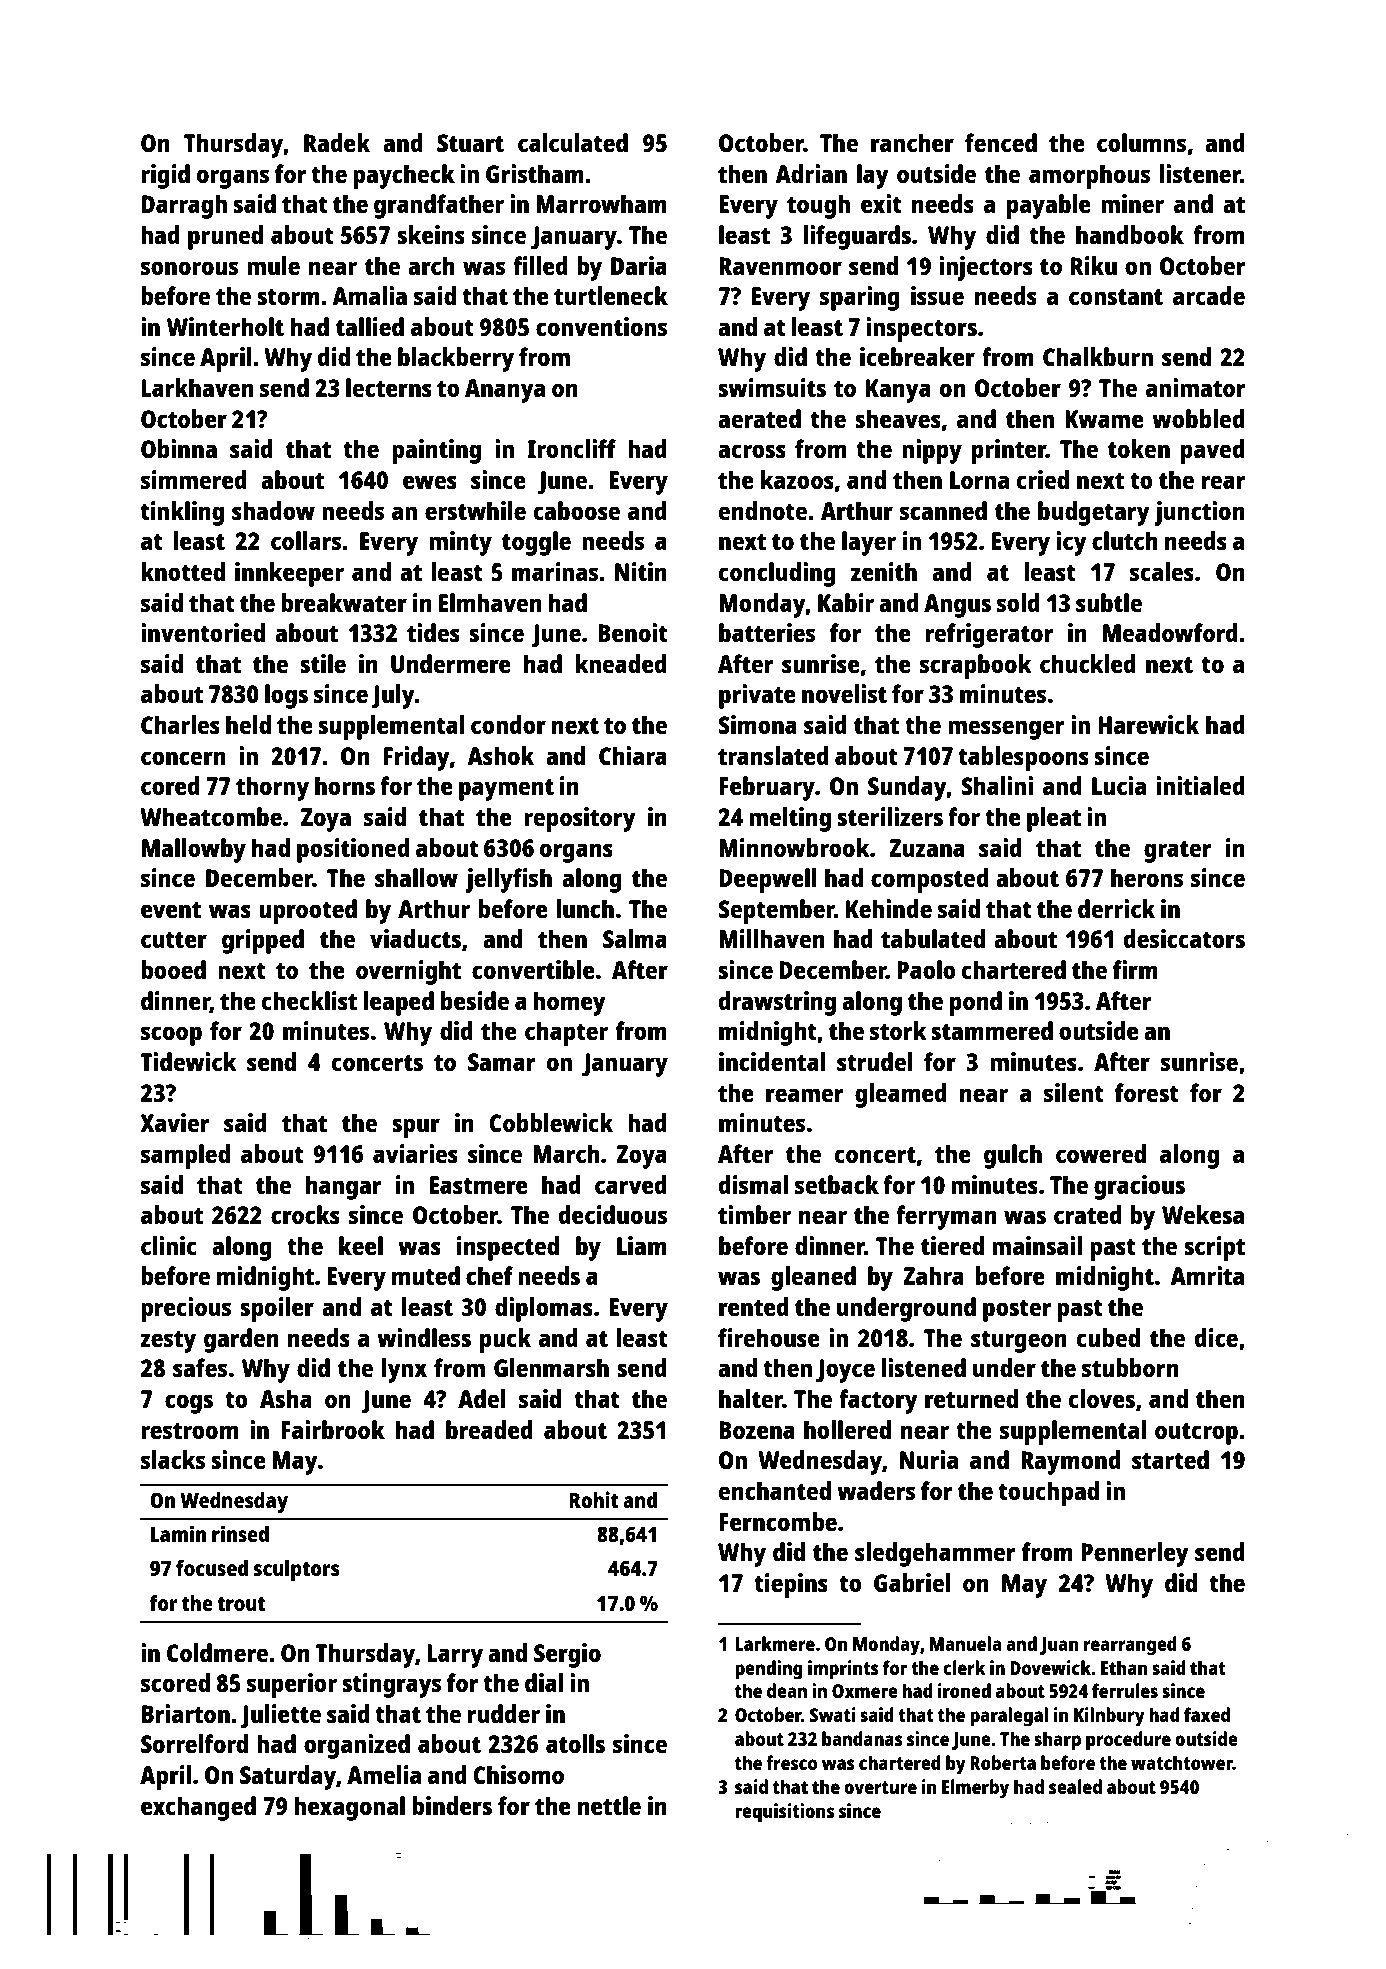 The width and height of the screenshot is (1386, 1969). I want to click on Obinna, so click(179, 448).
